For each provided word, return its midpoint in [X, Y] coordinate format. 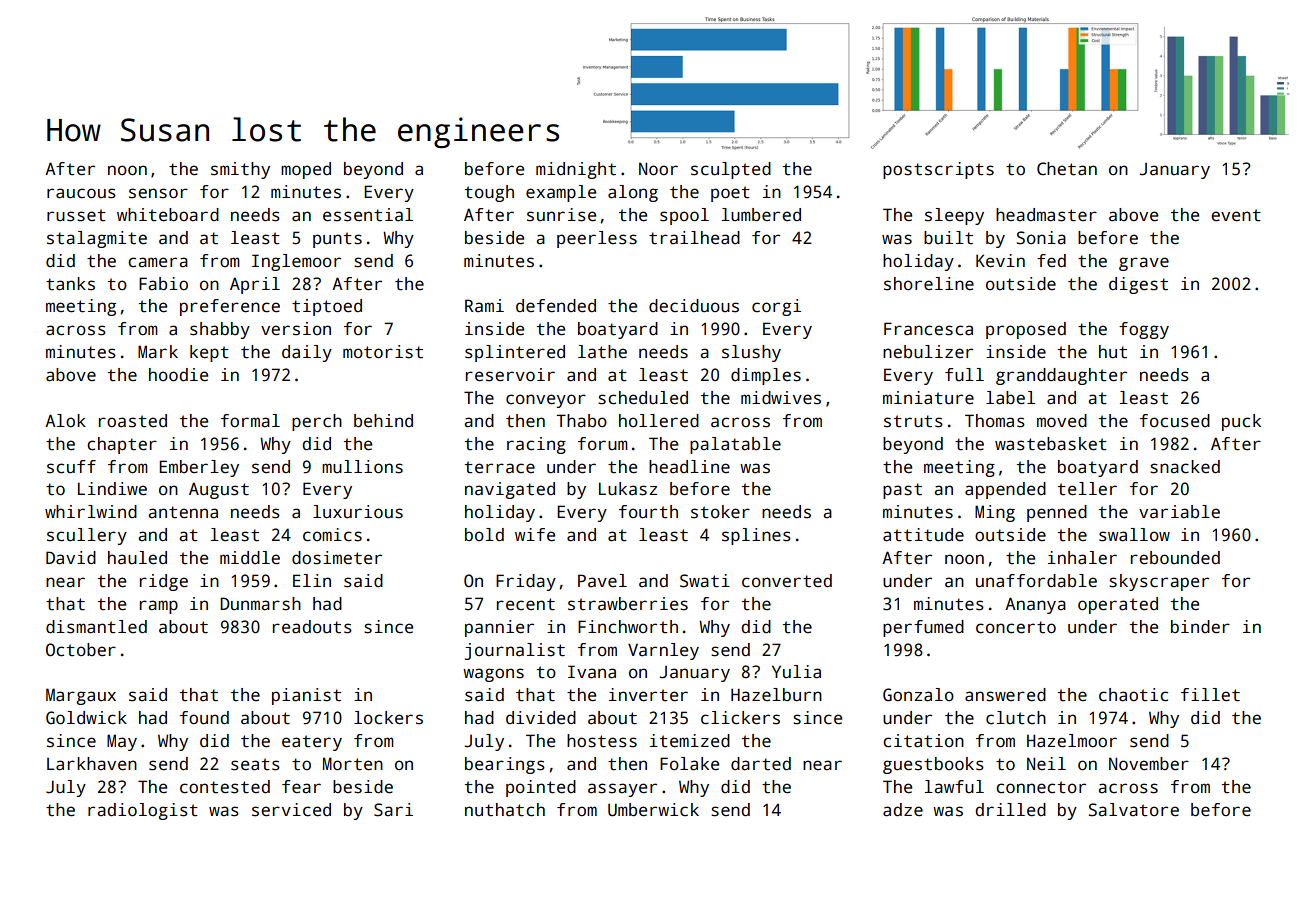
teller [1087, 489]
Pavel [602, 581]
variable [1179, 512]
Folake [689, 764]
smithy [240, 170]
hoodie [178, 375]
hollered [659, 421]
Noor [658, 169]
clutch [1016, 718]
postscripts [938, 170]
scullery [87, 536]
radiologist [143, 811]
